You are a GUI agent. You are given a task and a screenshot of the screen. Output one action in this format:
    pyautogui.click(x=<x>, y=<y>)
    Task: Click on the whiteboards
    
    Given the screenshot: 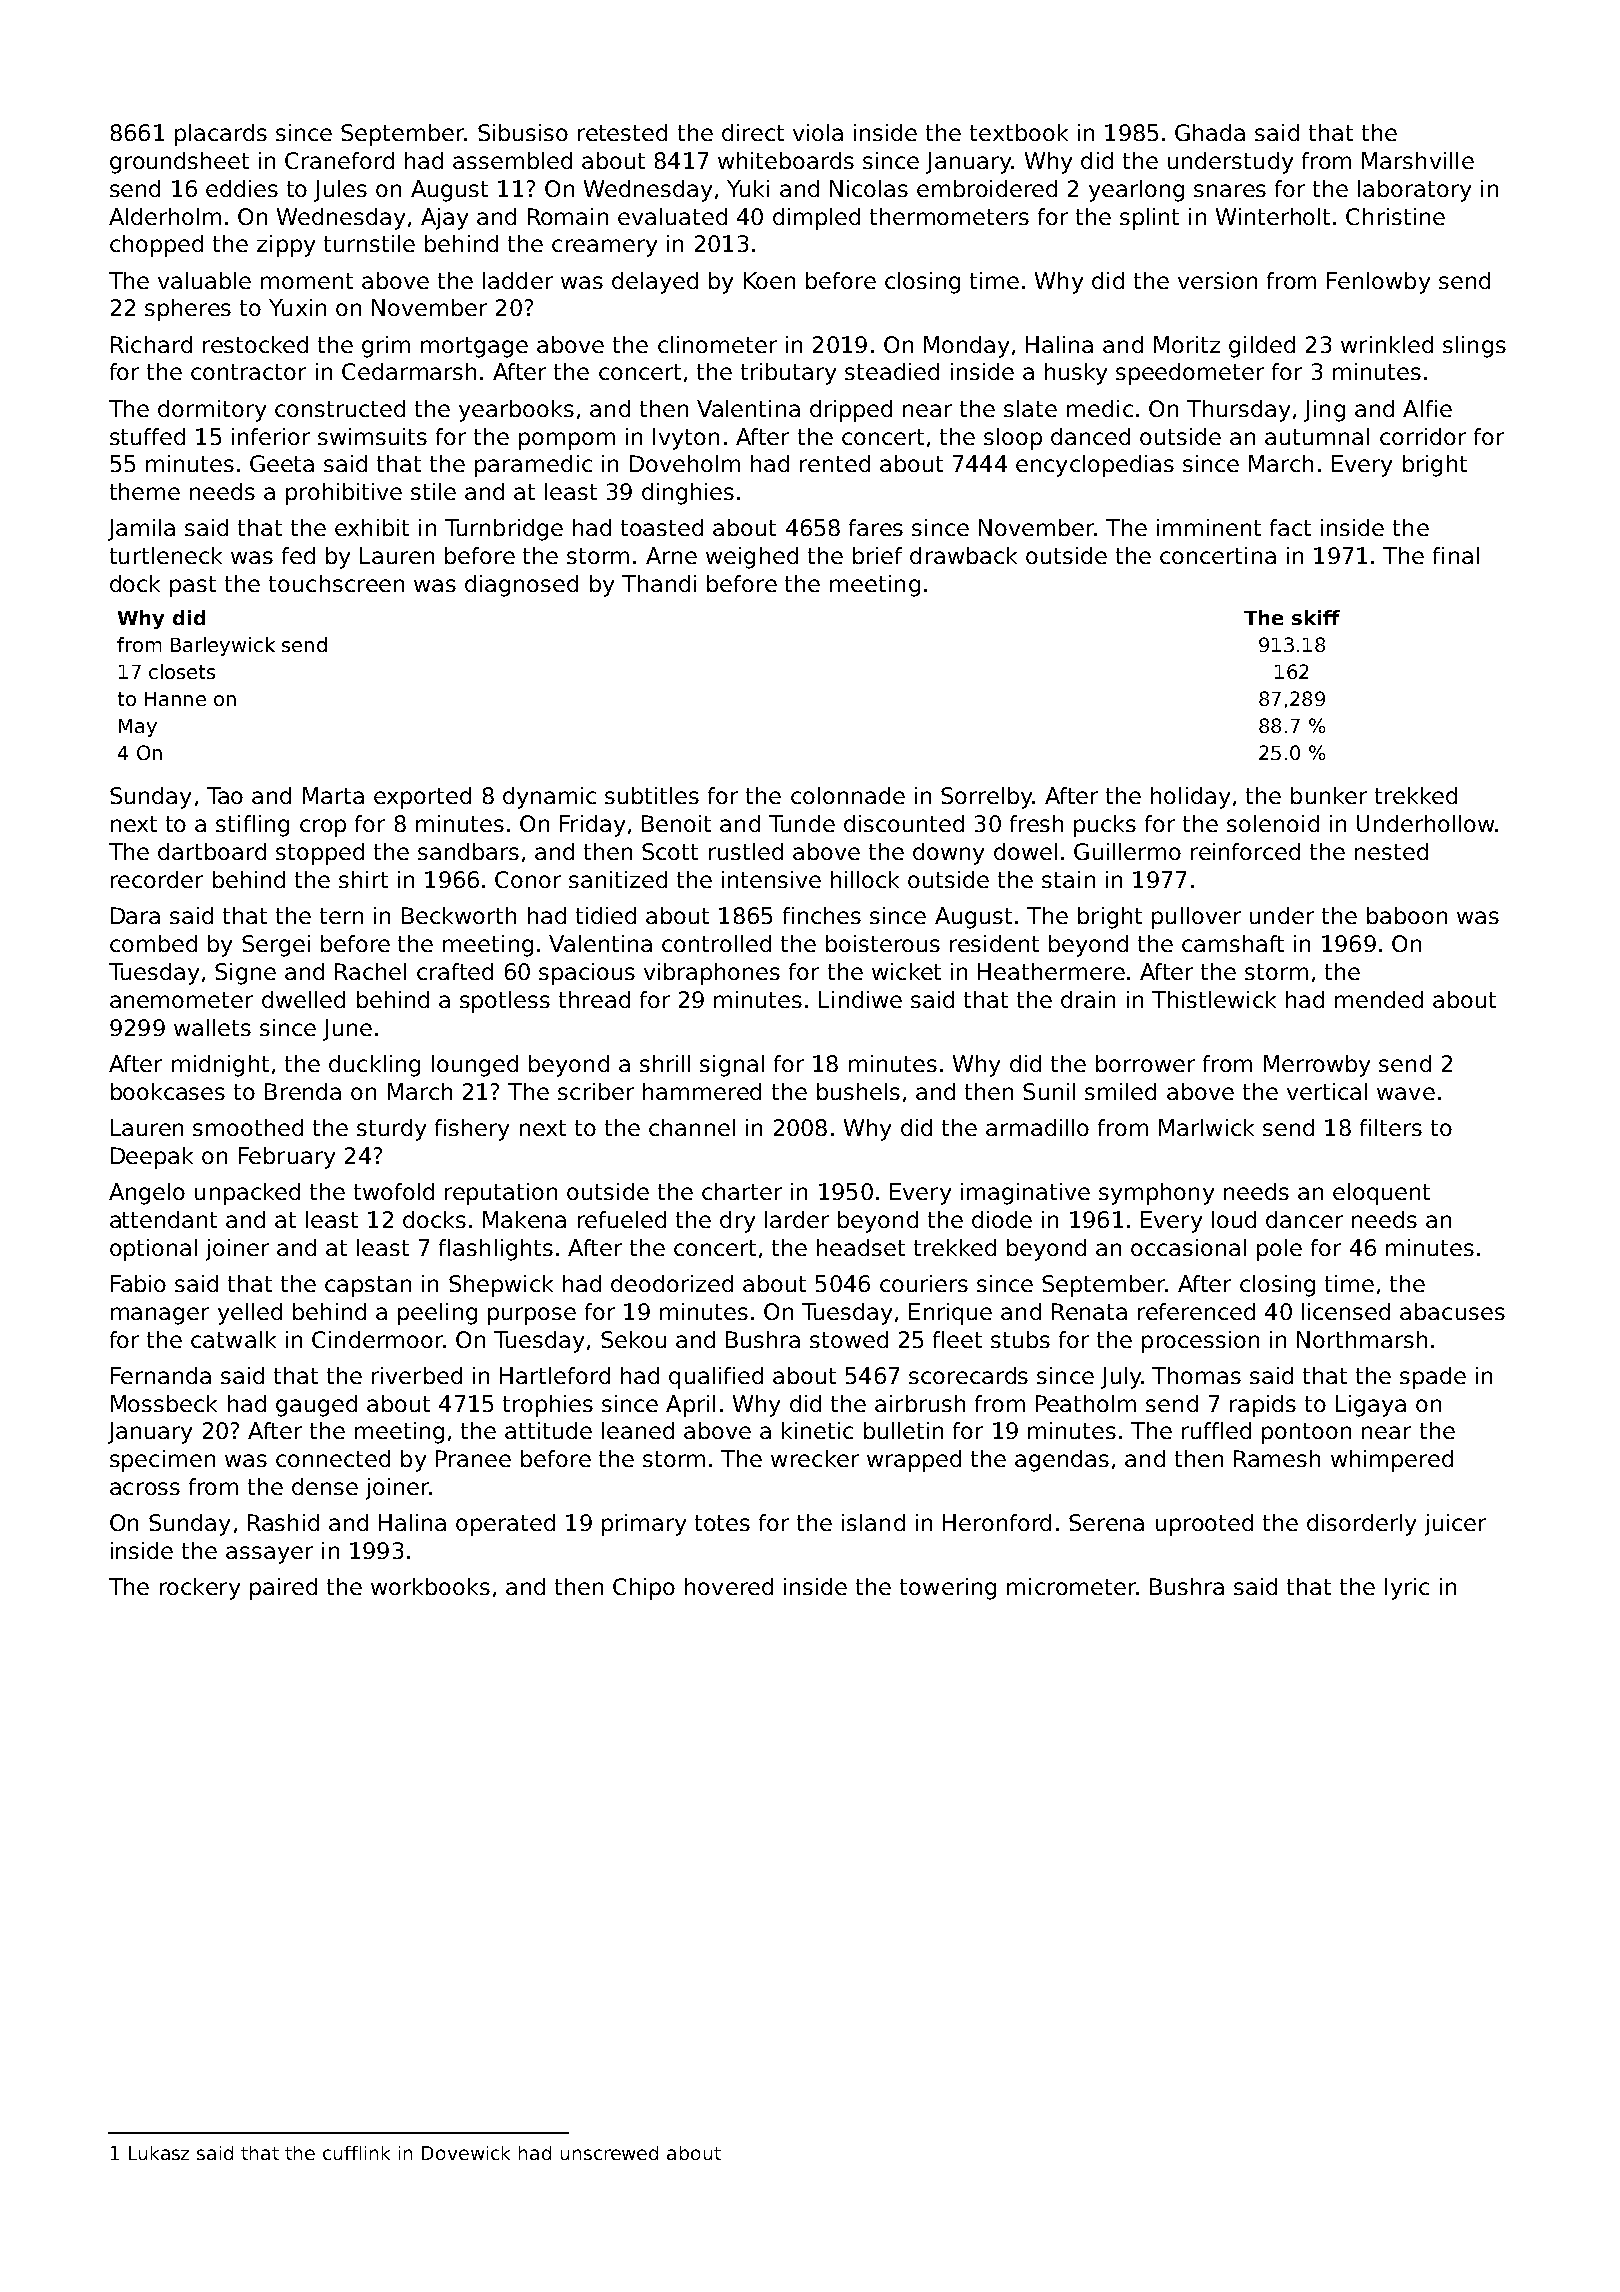 What is the action you would take?
    pyautogui.click(x=786, y=160)
